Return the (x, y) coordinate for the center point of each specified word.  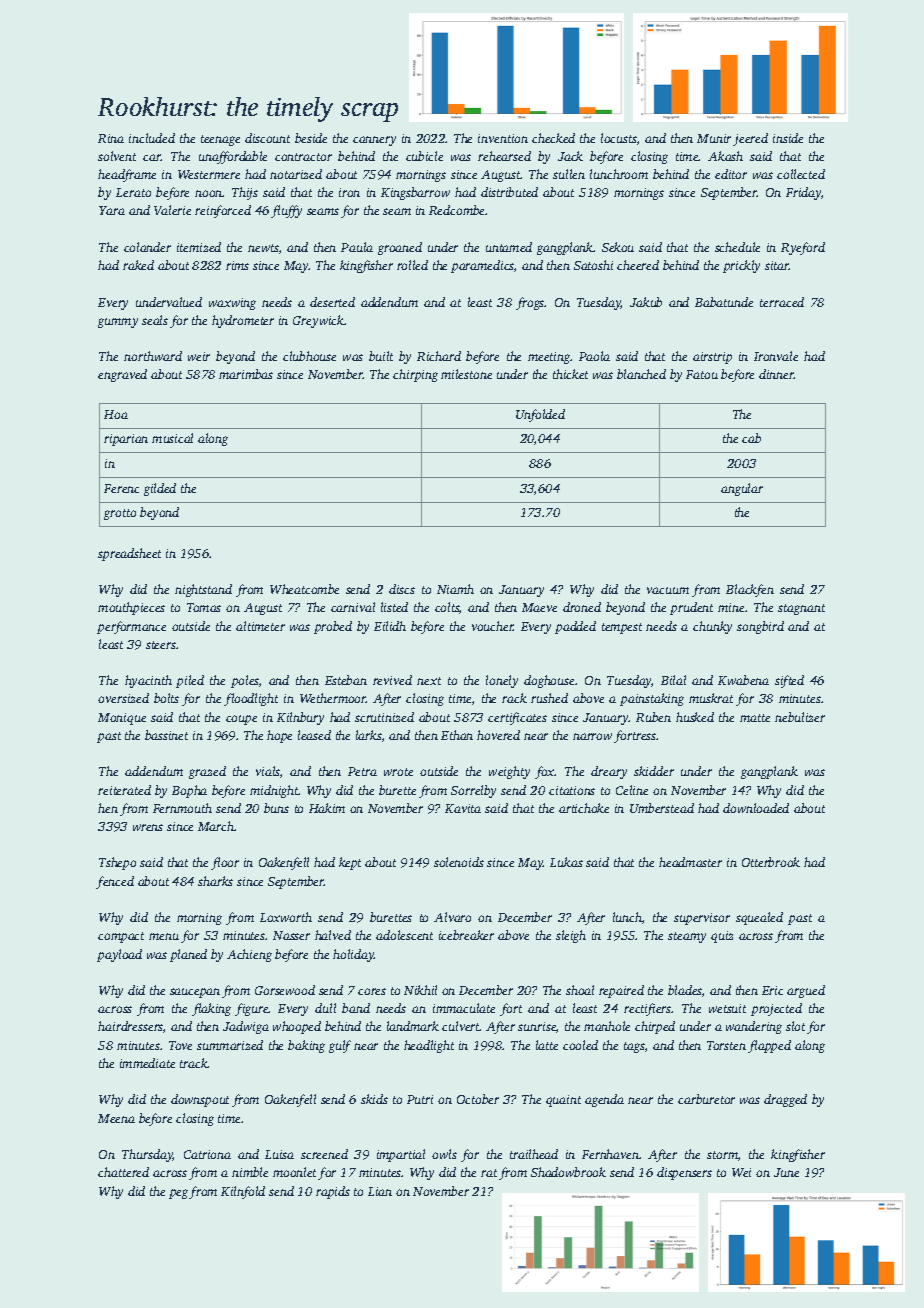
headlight (429, 1046)
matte (755, 718)
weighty (509, 772)
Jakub (646, 302)
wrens (148, 827)
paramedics (482, 266)
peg (178, 1194)
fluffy (286, 211)
